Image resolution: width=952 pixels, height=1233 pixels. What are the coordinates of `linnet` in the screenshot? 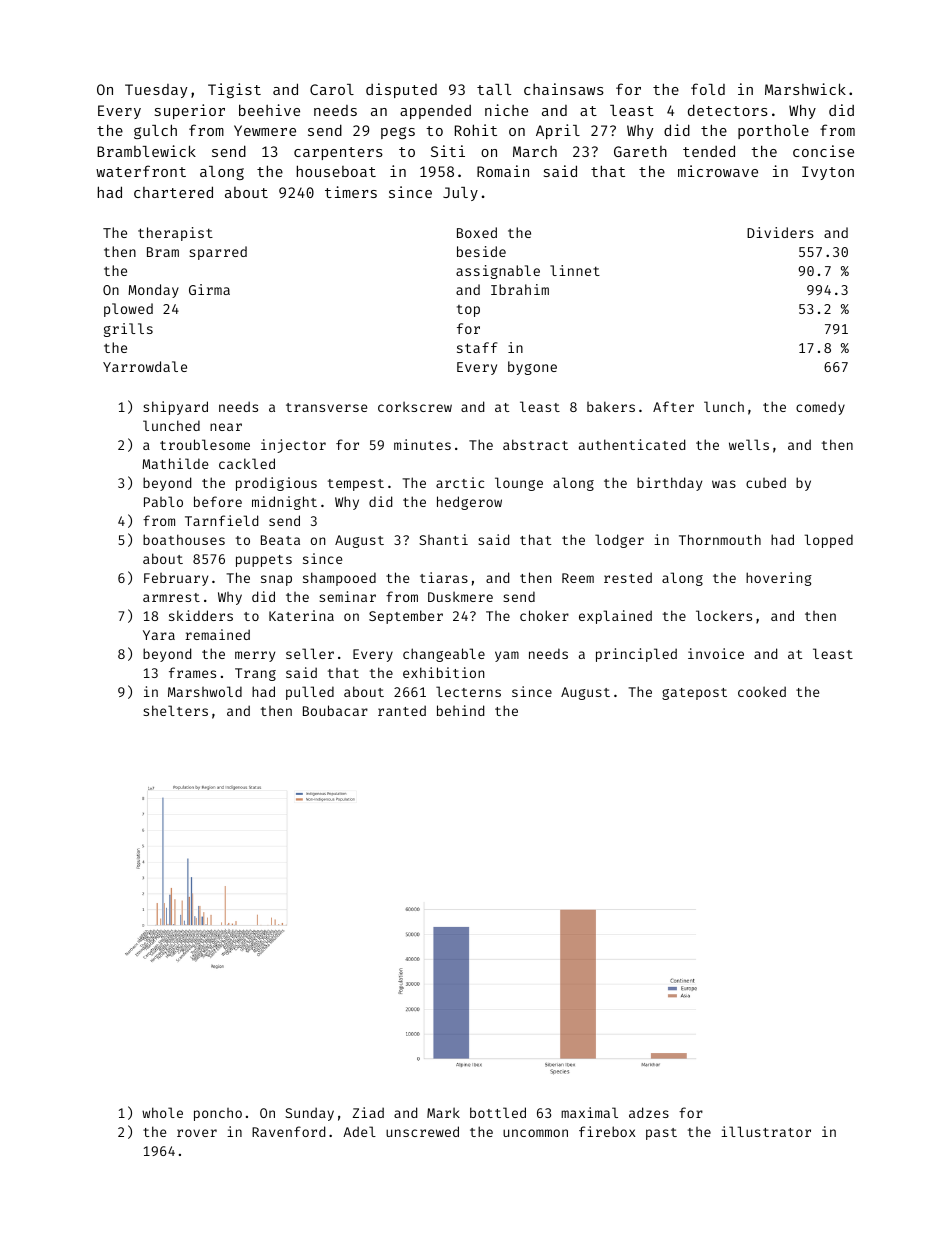 It's located at (575, 270).
